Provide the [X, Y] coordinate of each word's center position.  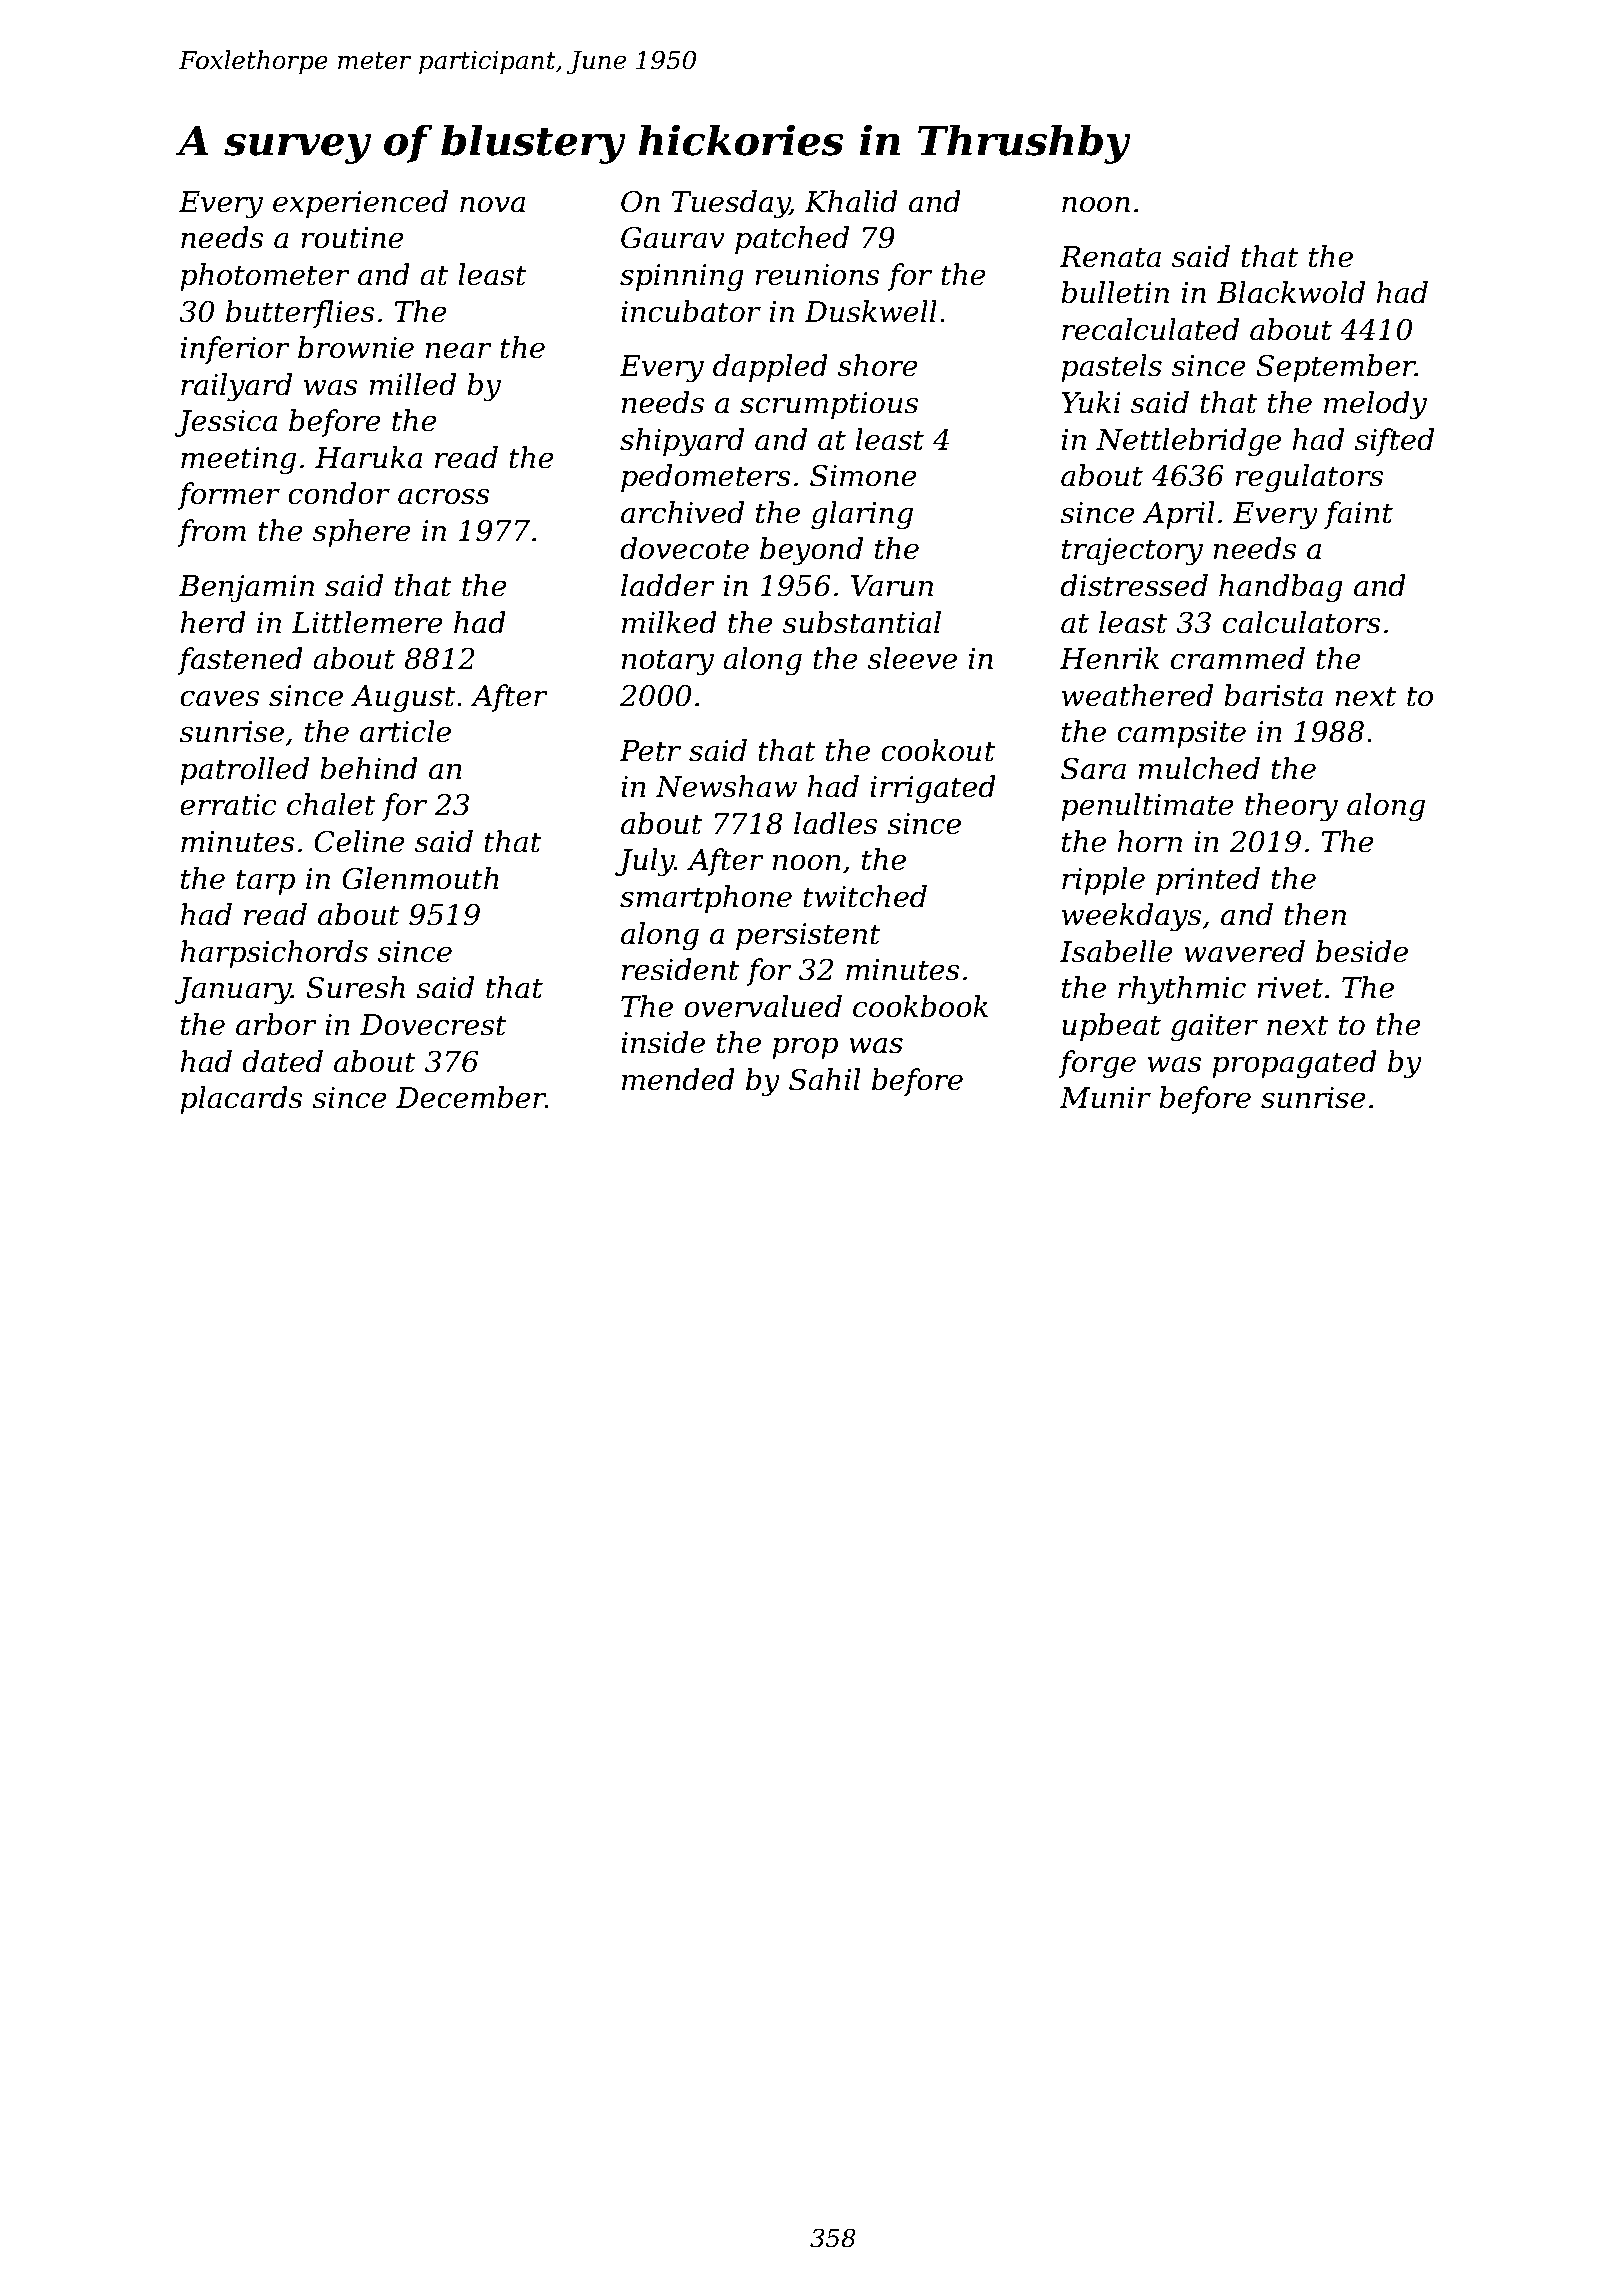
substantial [862, 622]
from [211, 533]
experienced [360, 204]
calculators [1302, 622]
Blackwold [1290, 292]
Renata [1110, 257]
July [645, 862]
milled [412, 384]
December [471, 1097]
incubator [691, 311]
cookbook [920, 1006]
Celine [359, 841]
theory [1291, 807]
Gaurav [673, 238]
